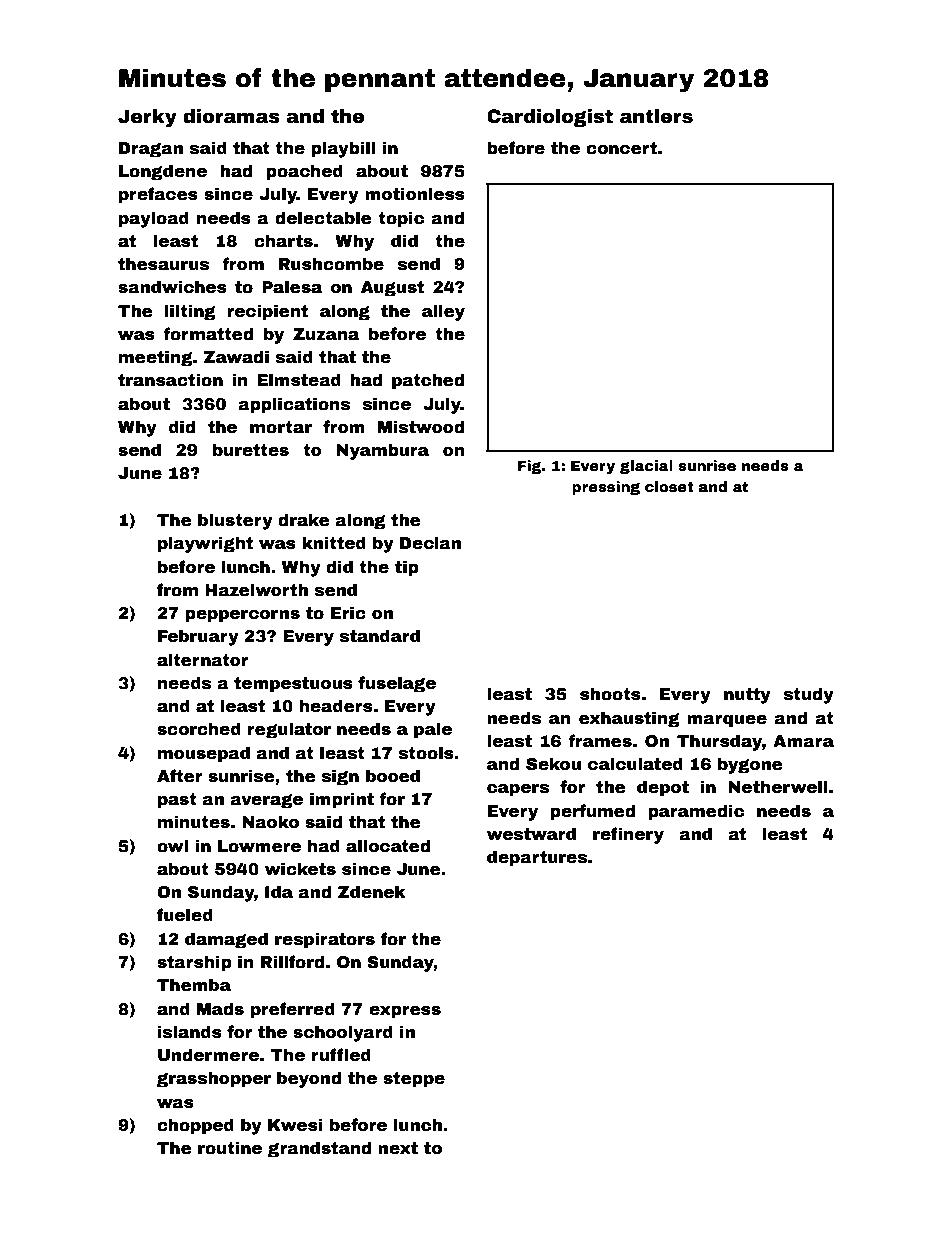 Image resolution: width=952 pixels, height=1233 pixels. What do you see at coordinates (610, 694) in the document?
I see `shoots` at bounding box center [610, 694].
